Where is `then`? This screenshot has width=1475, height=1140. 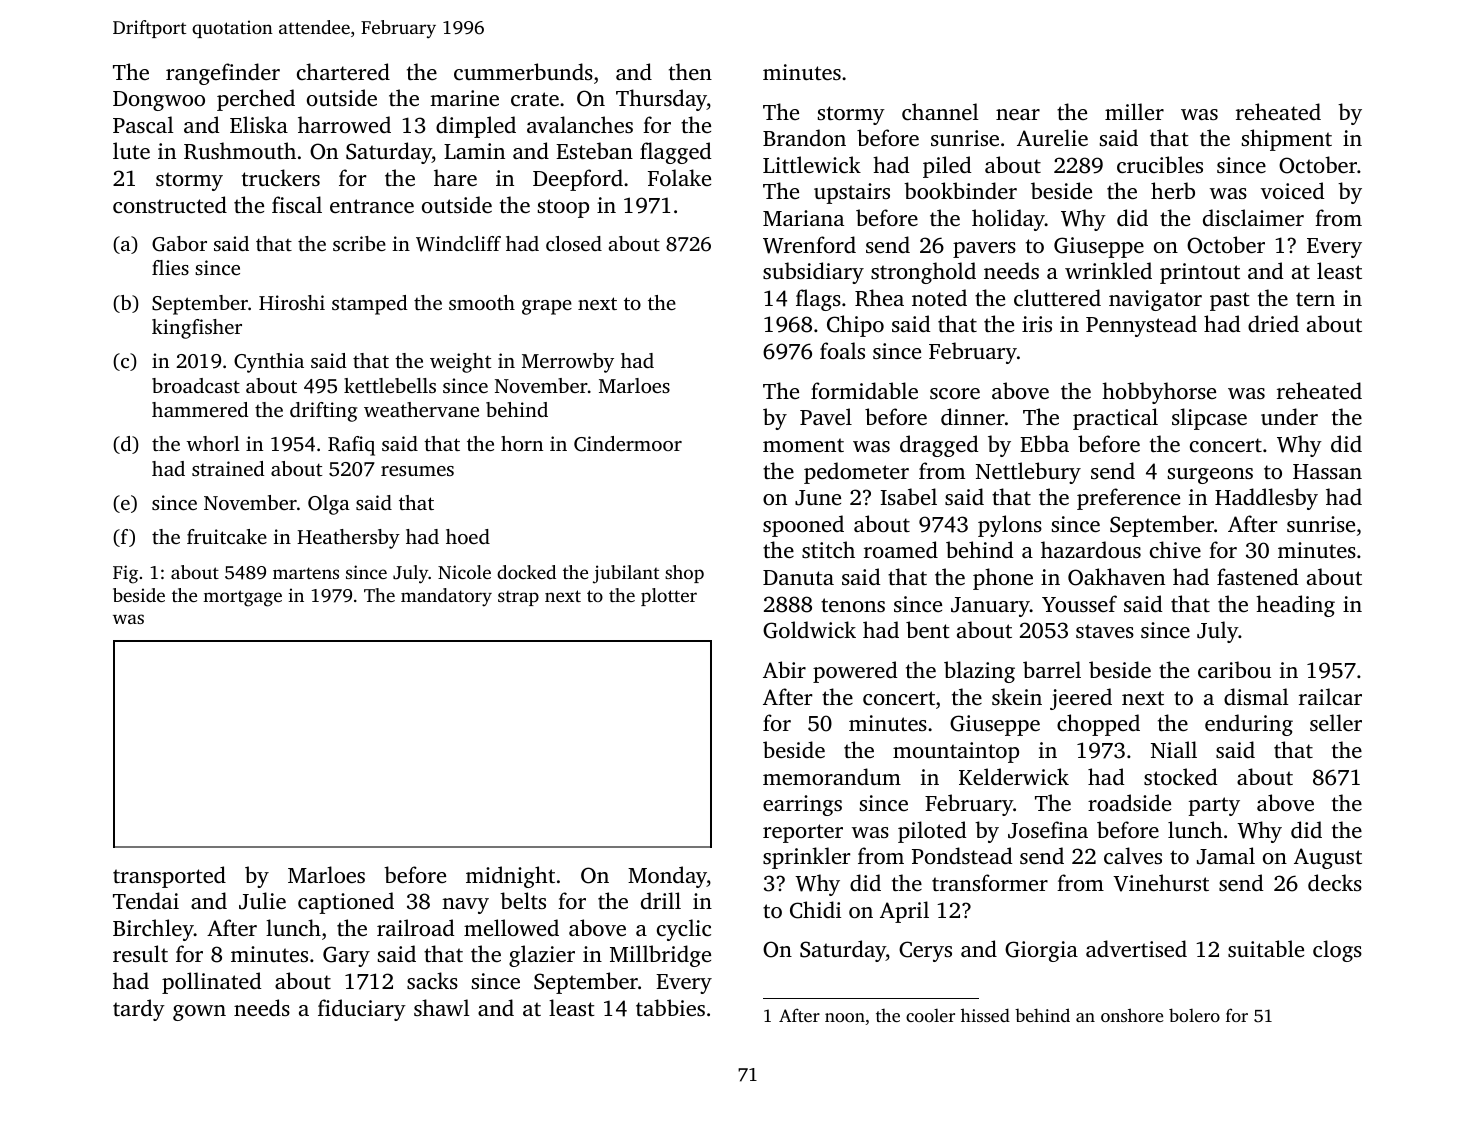 then is located at coordinates (690, 71).
